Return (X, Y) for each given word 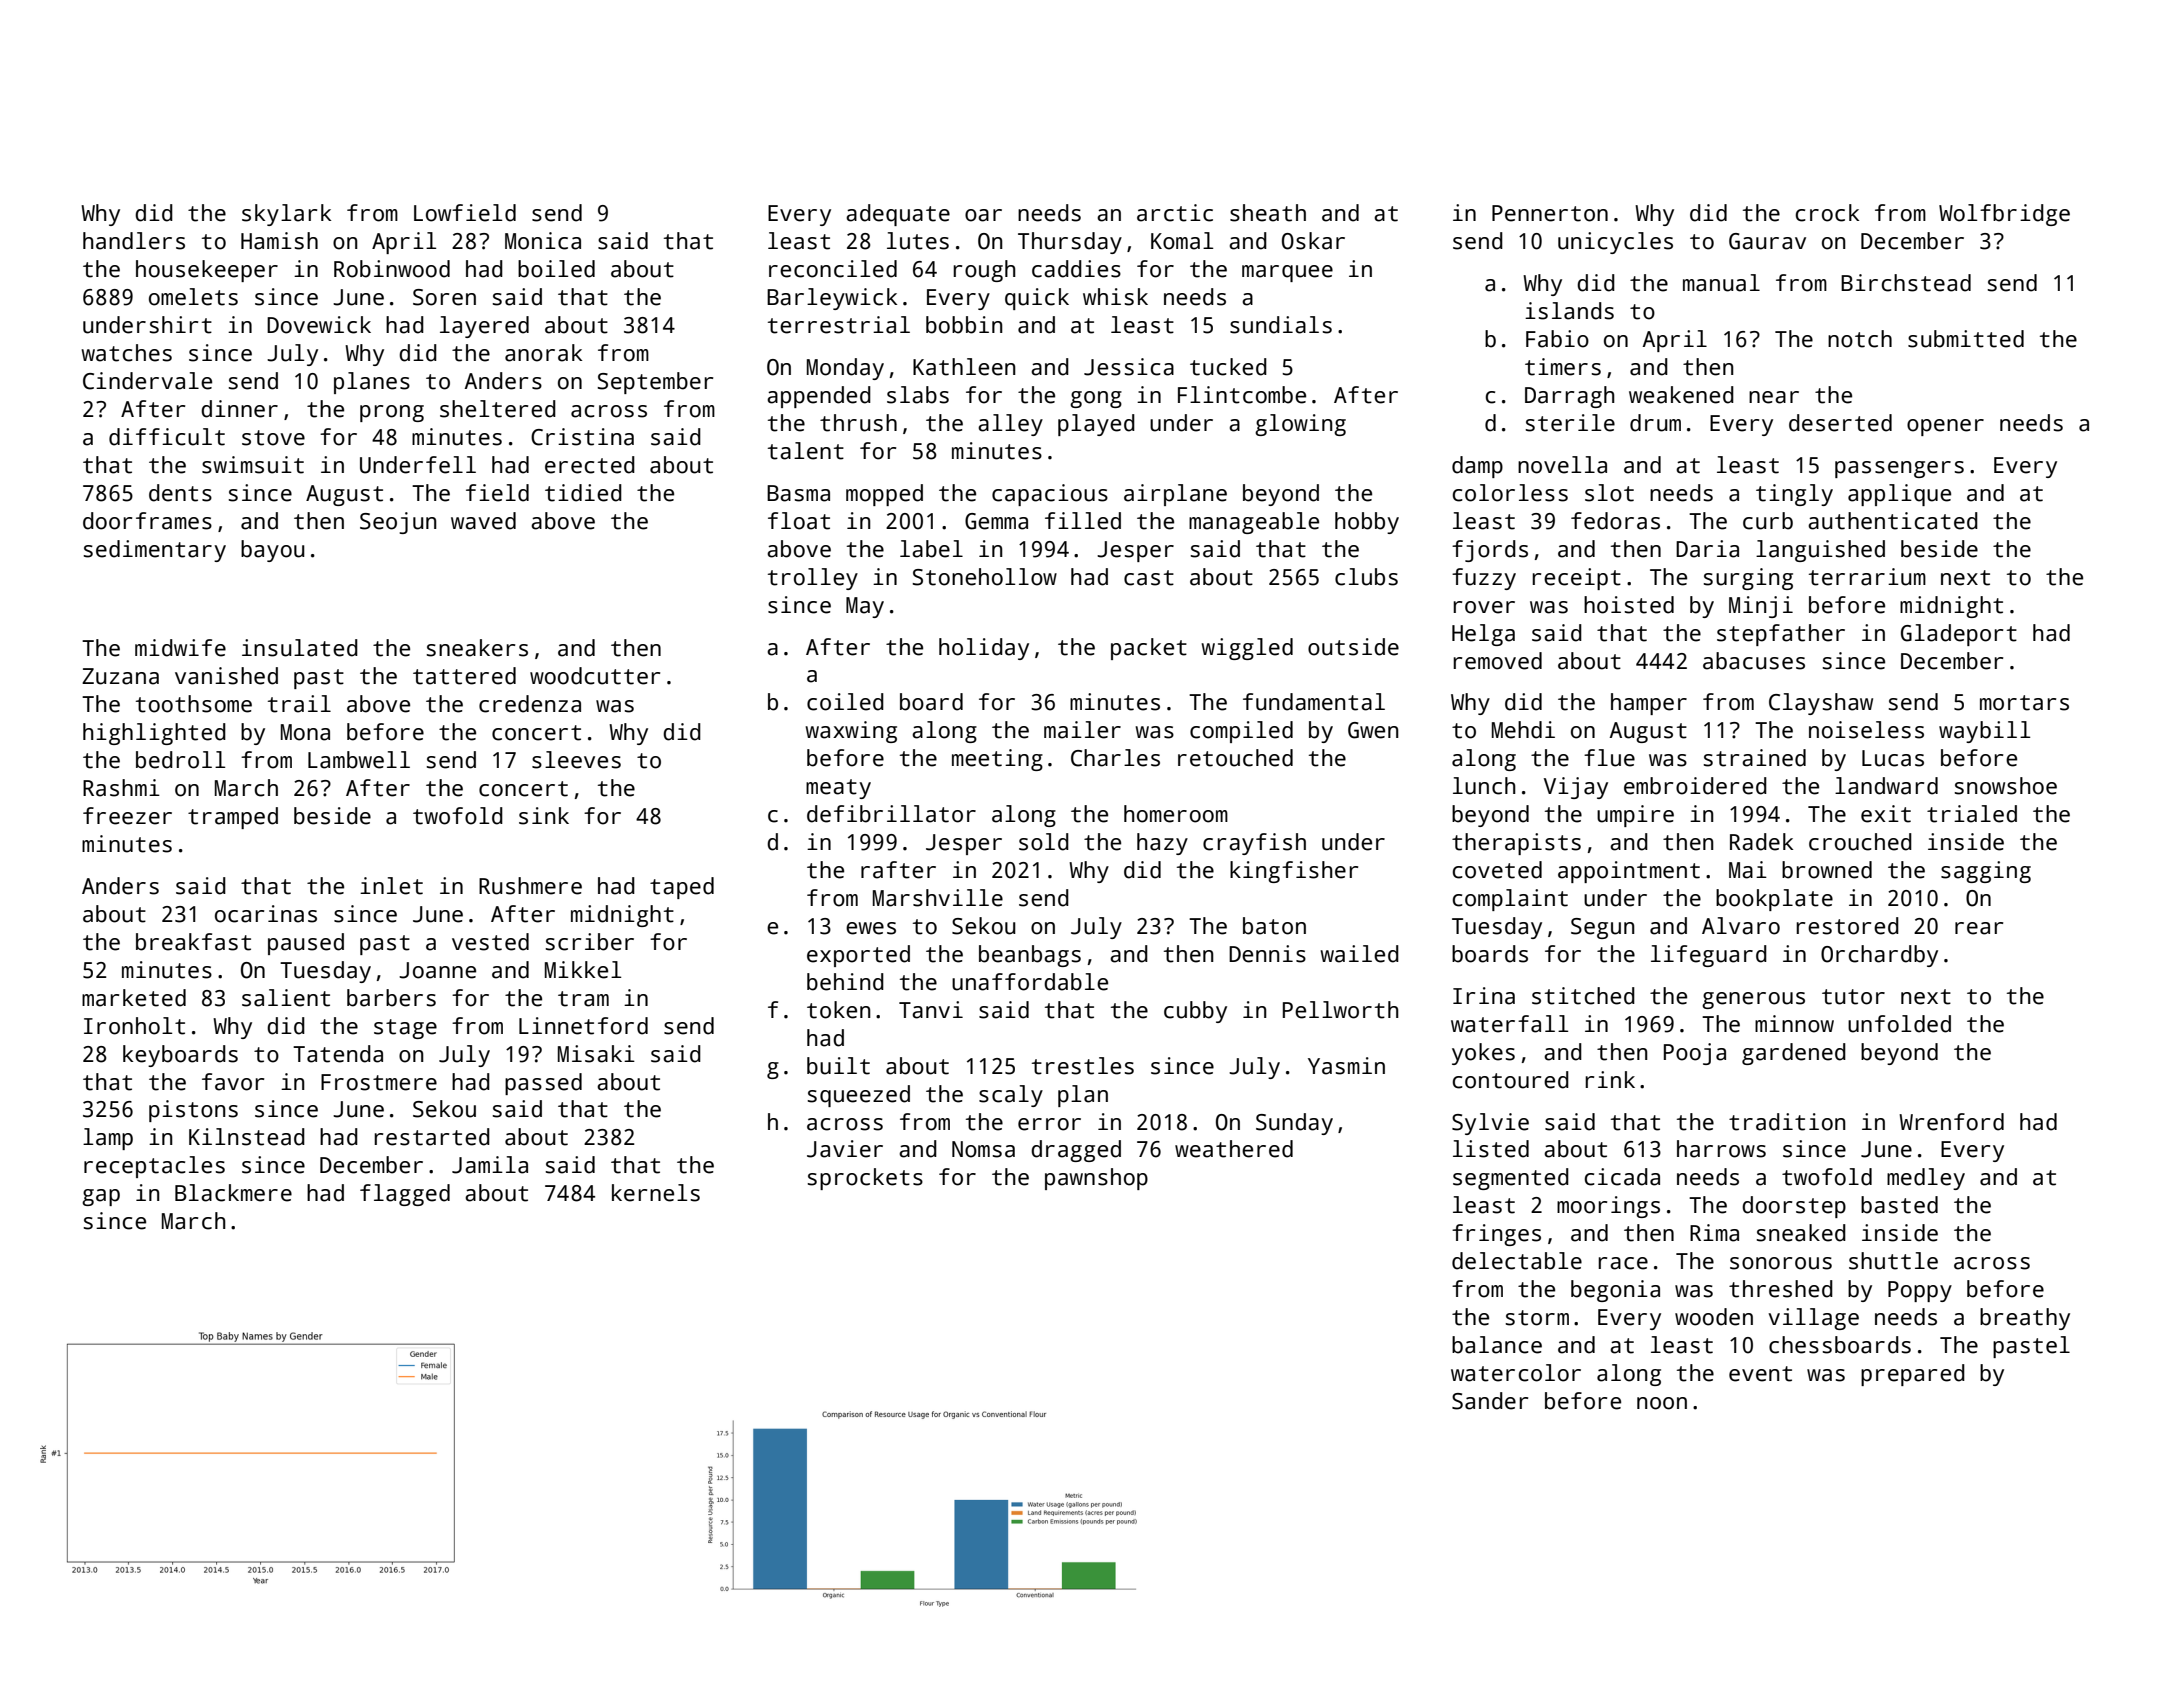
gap (101, 1197)
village (1813, 1319)
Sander (1490, 1401)
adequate (898, 215)
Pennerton (1550, 213)
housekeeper (207, 271)
